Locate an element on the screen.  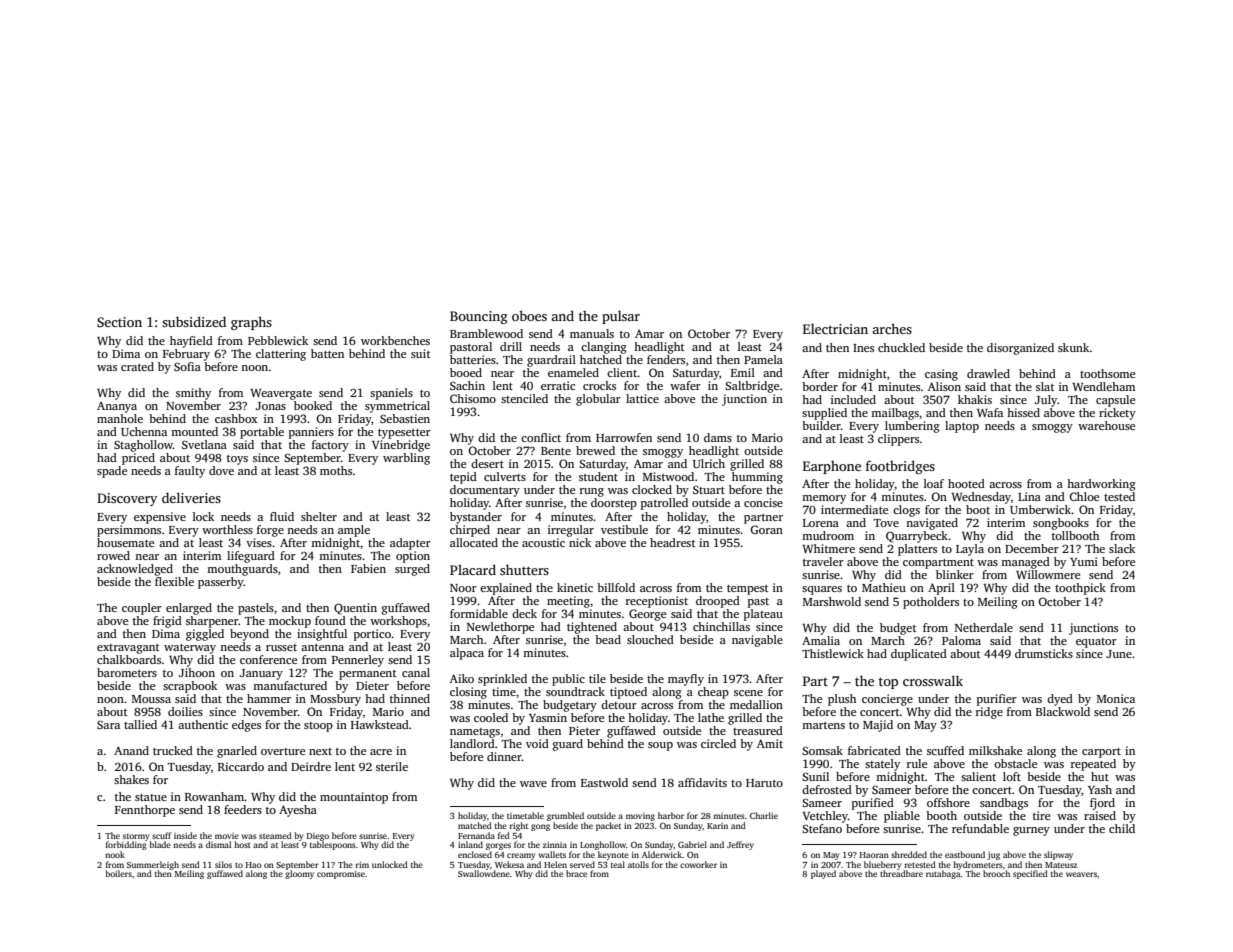
Harrowfen is located at coordinates (624, 437).
